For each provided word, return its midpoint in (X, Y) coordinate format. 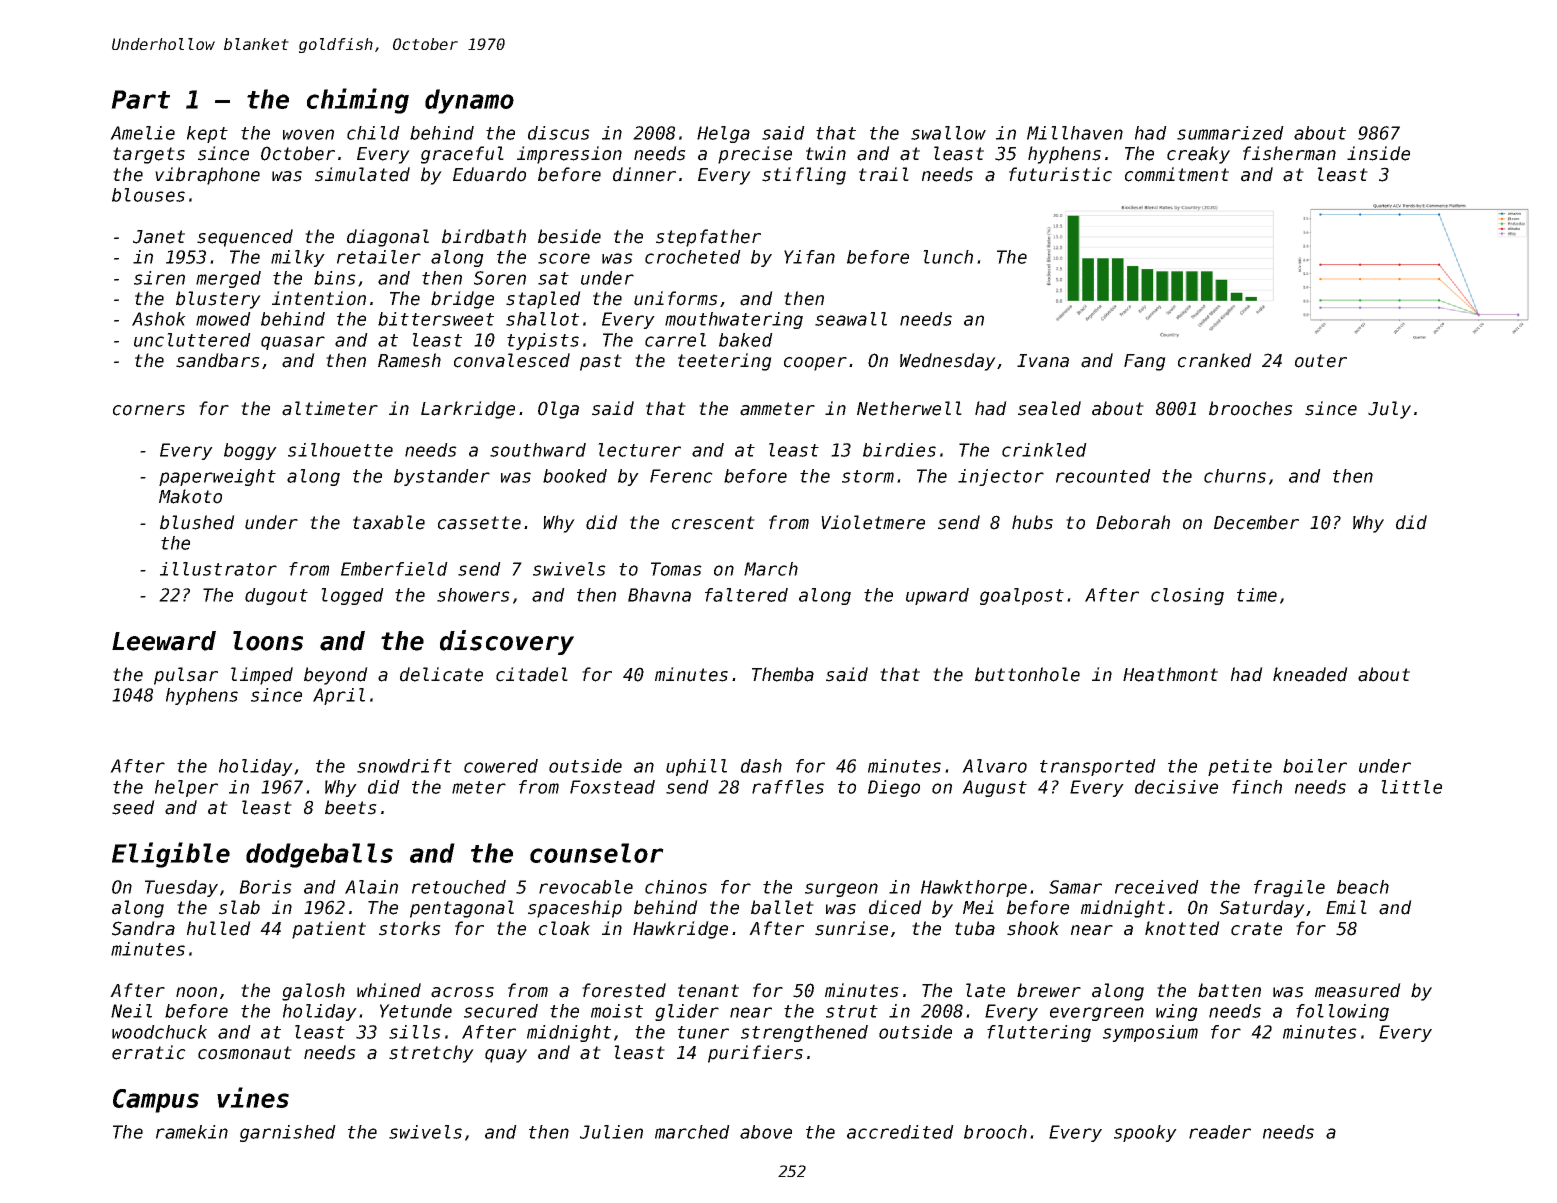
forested (624, 990)
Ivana (1043, 361)
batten (1229, 990)
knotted (1182, 928)
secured (501, 1011)
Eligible (171, 855)
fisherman (1289, 153)
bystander (442, 477)
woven (308, 134)
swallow (948, 133)
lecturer (639, 450)
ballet (782, 907)
